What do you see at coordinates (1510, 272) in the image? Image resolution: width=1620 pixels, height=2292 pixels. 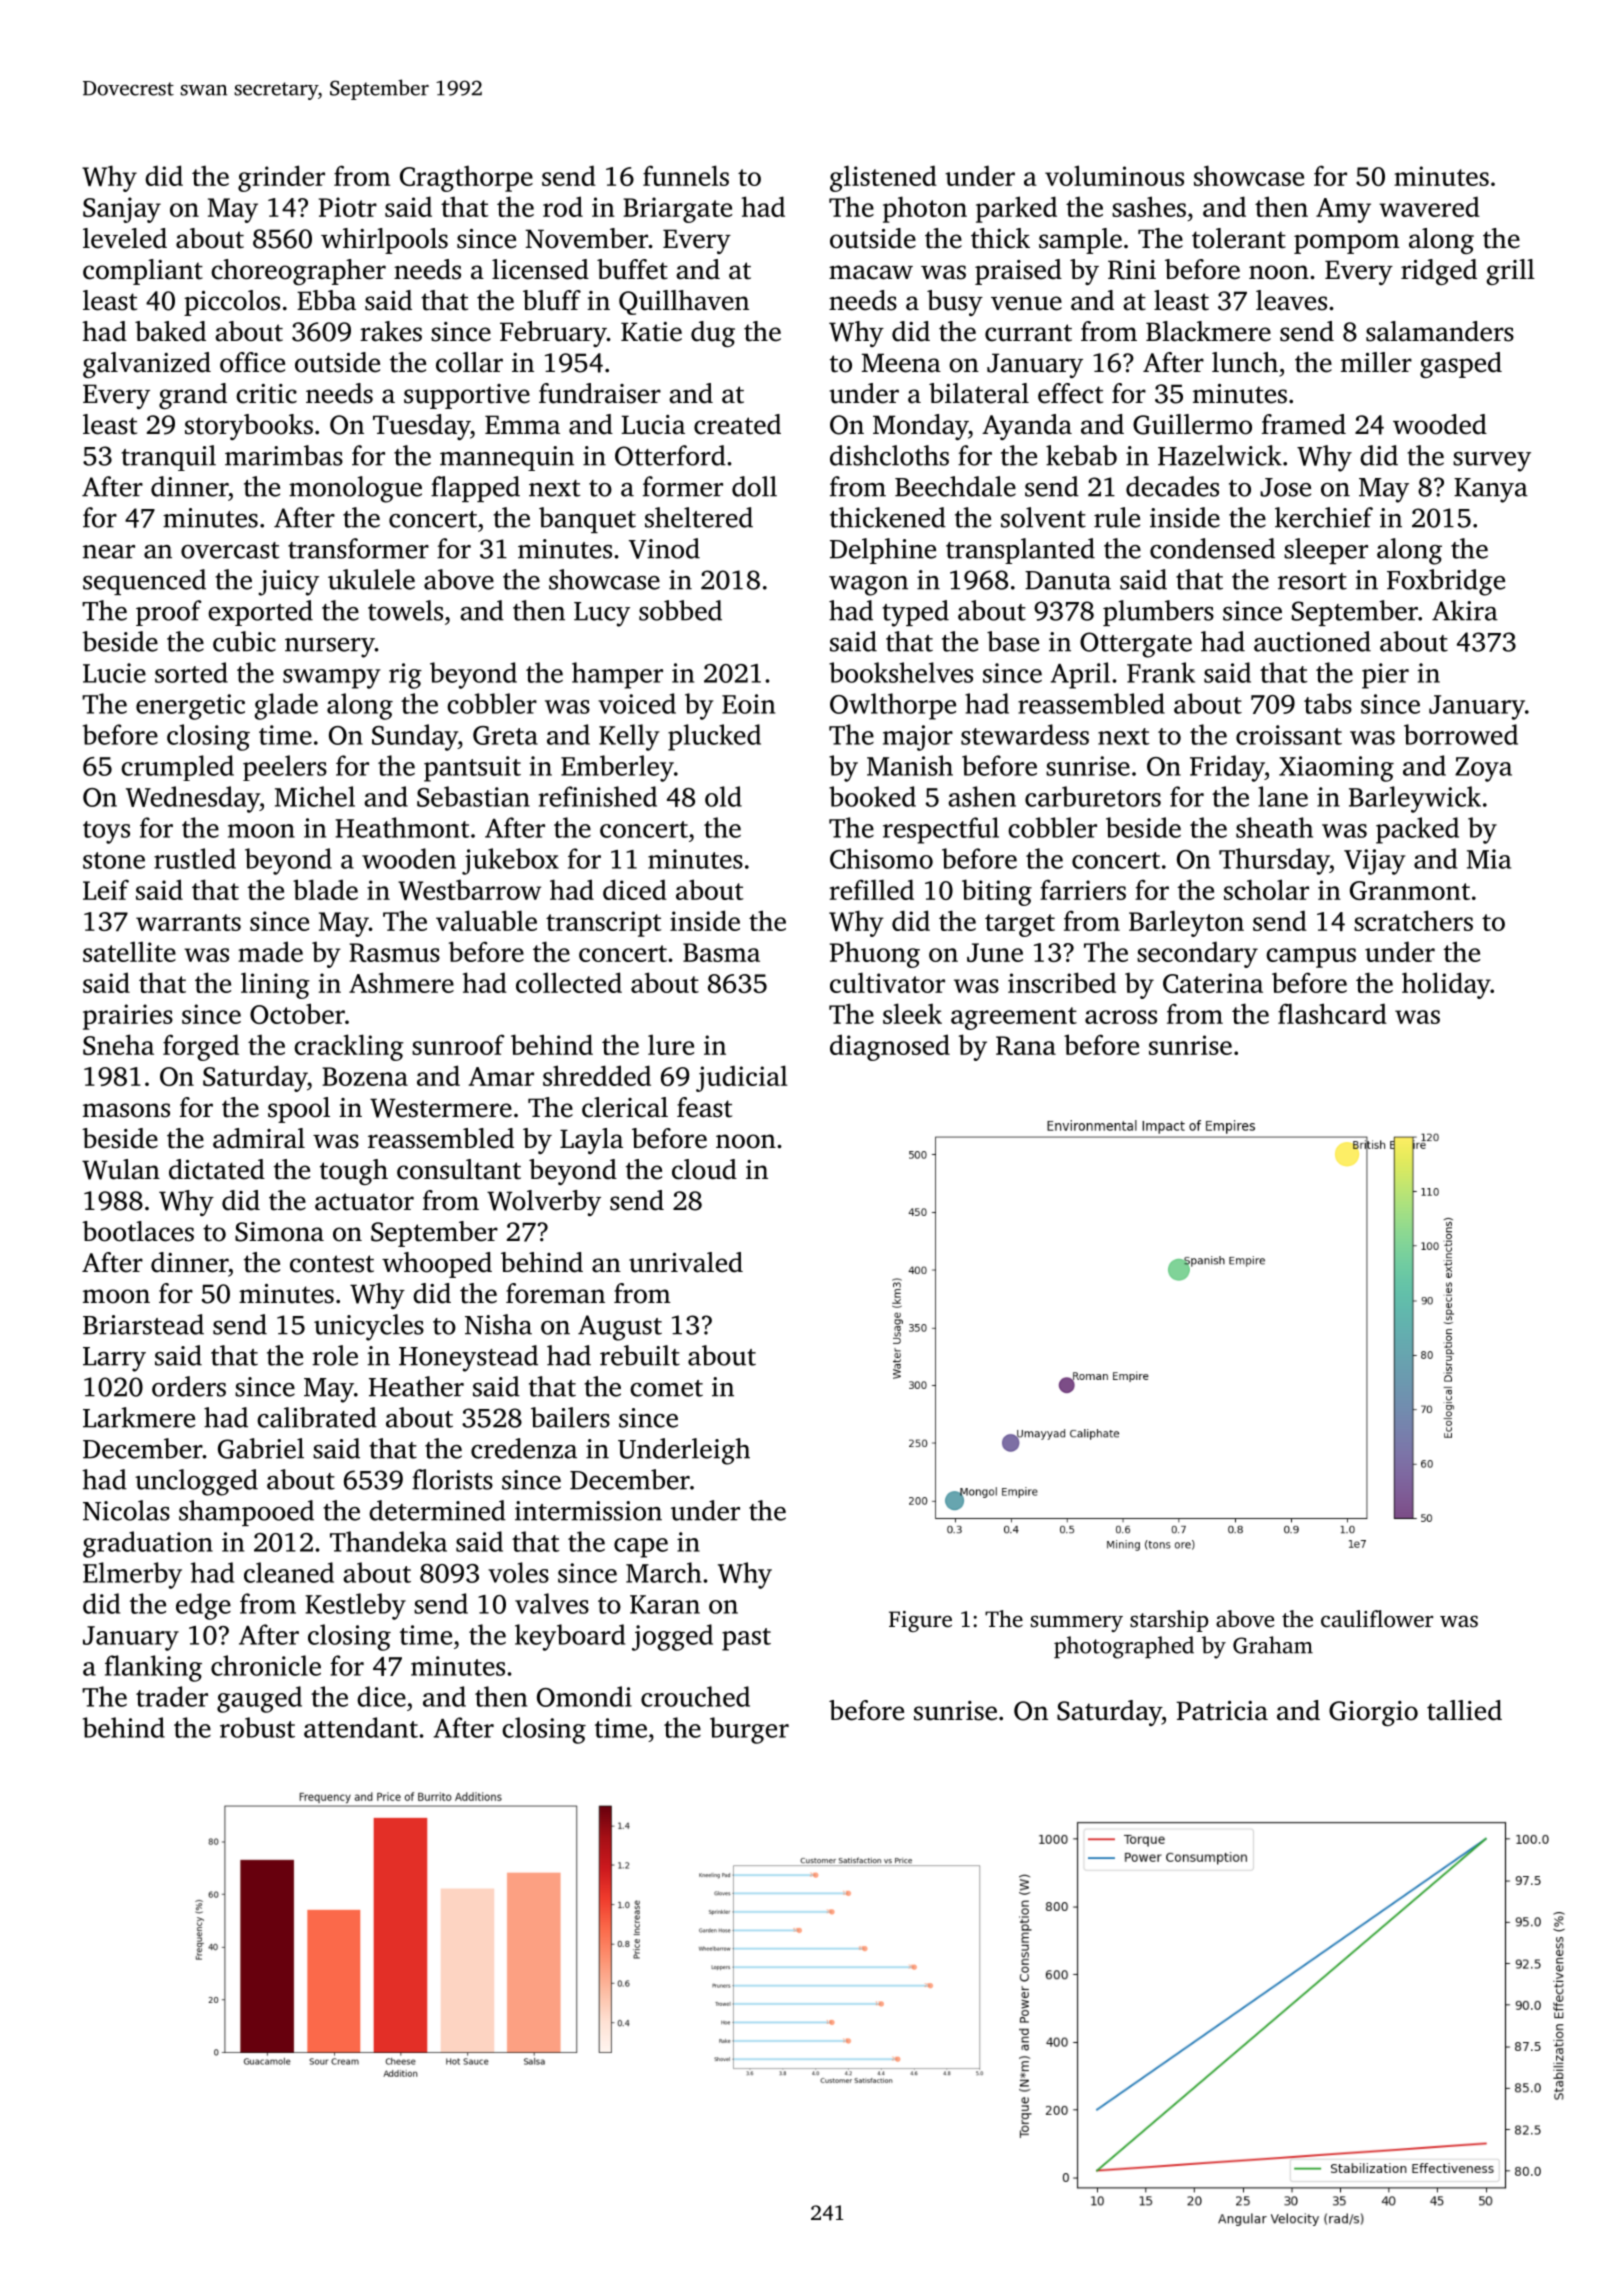 I see `grill` at bounding box center [1510, 272].
